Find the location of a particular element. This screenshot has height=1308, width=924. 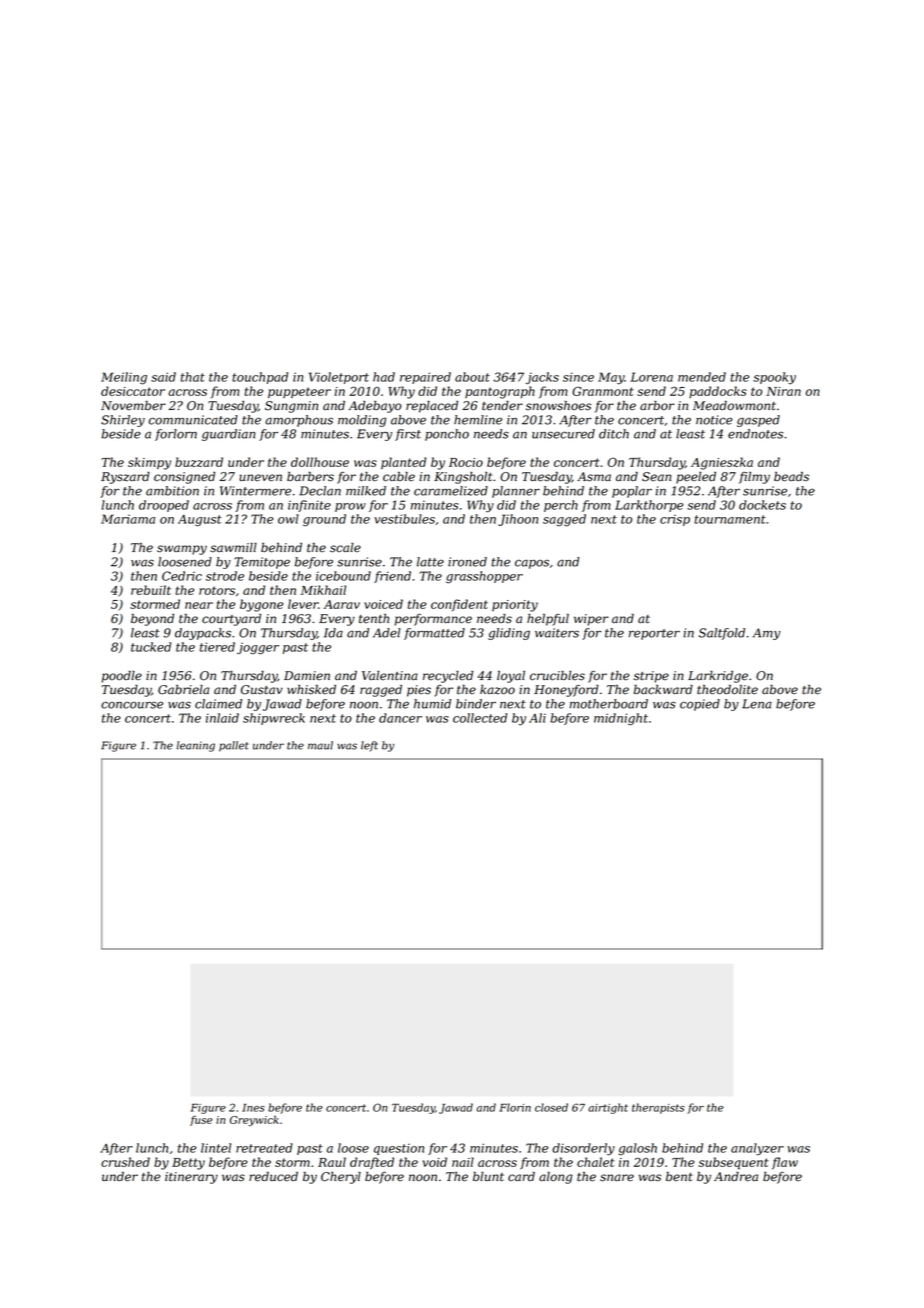

Violetport is located at coordinates (339, 378).
